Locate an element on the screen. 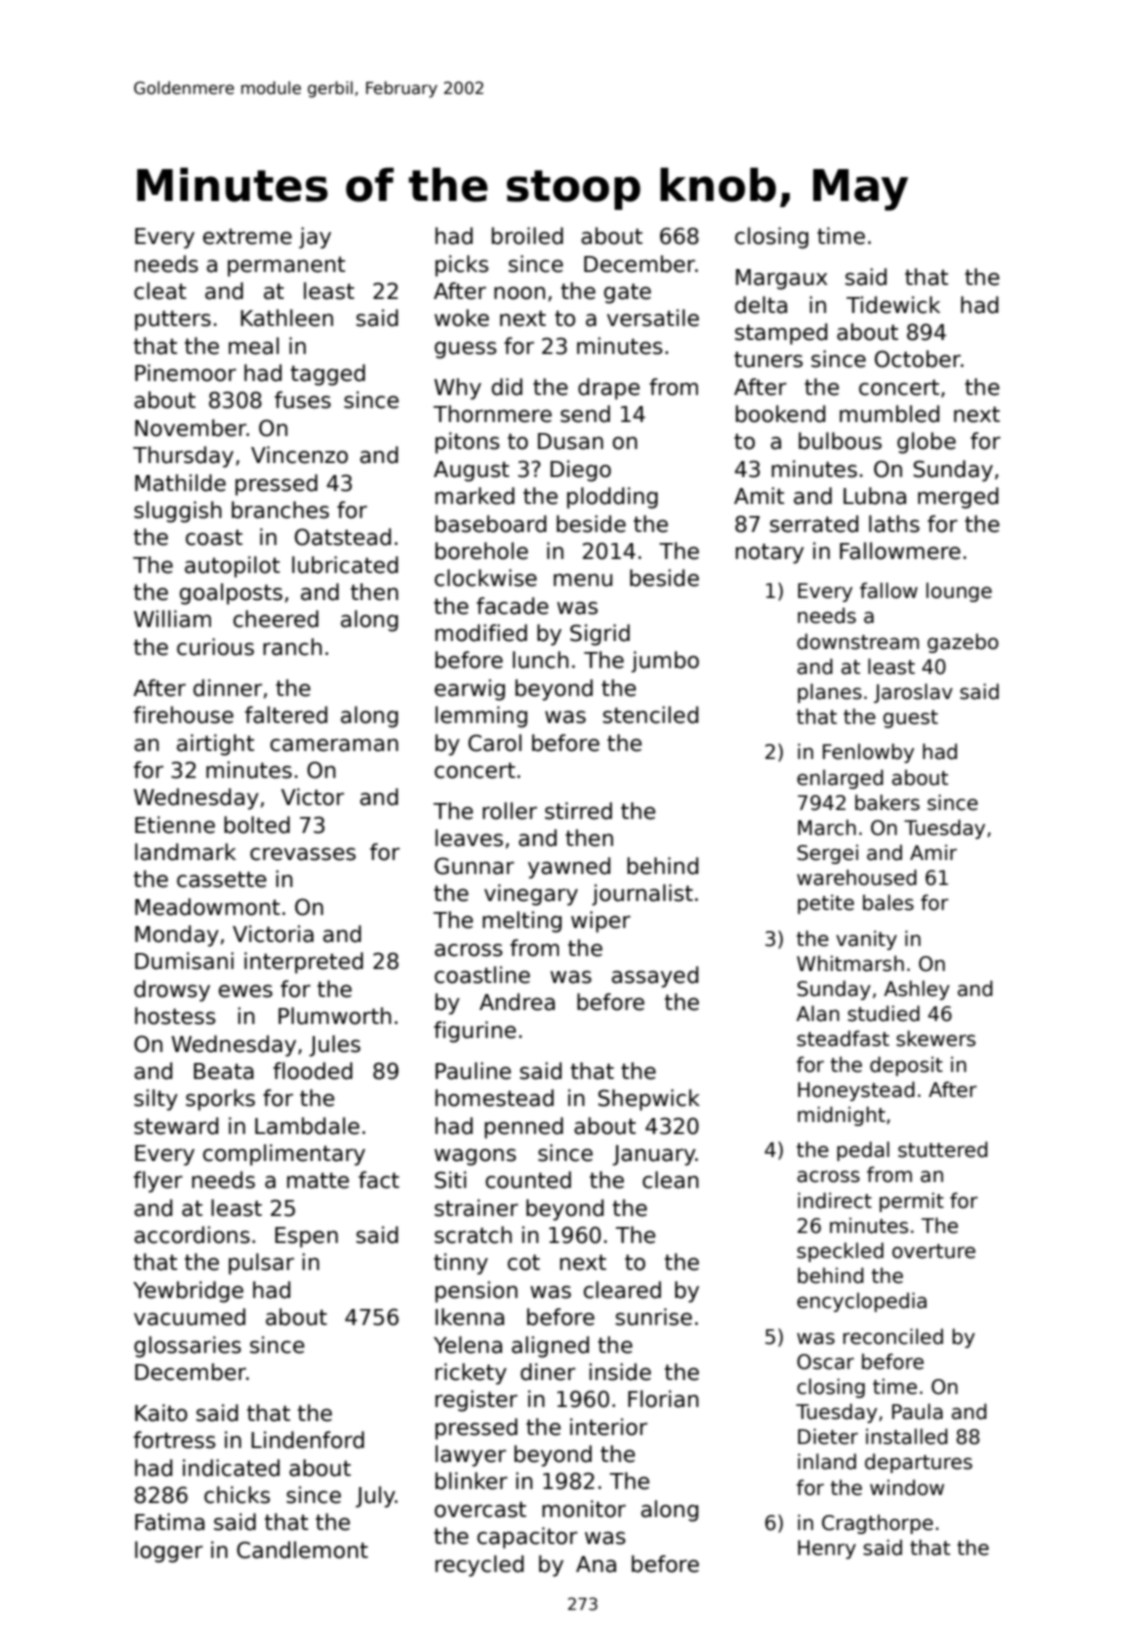  November is located at coordinates (191, 428).
